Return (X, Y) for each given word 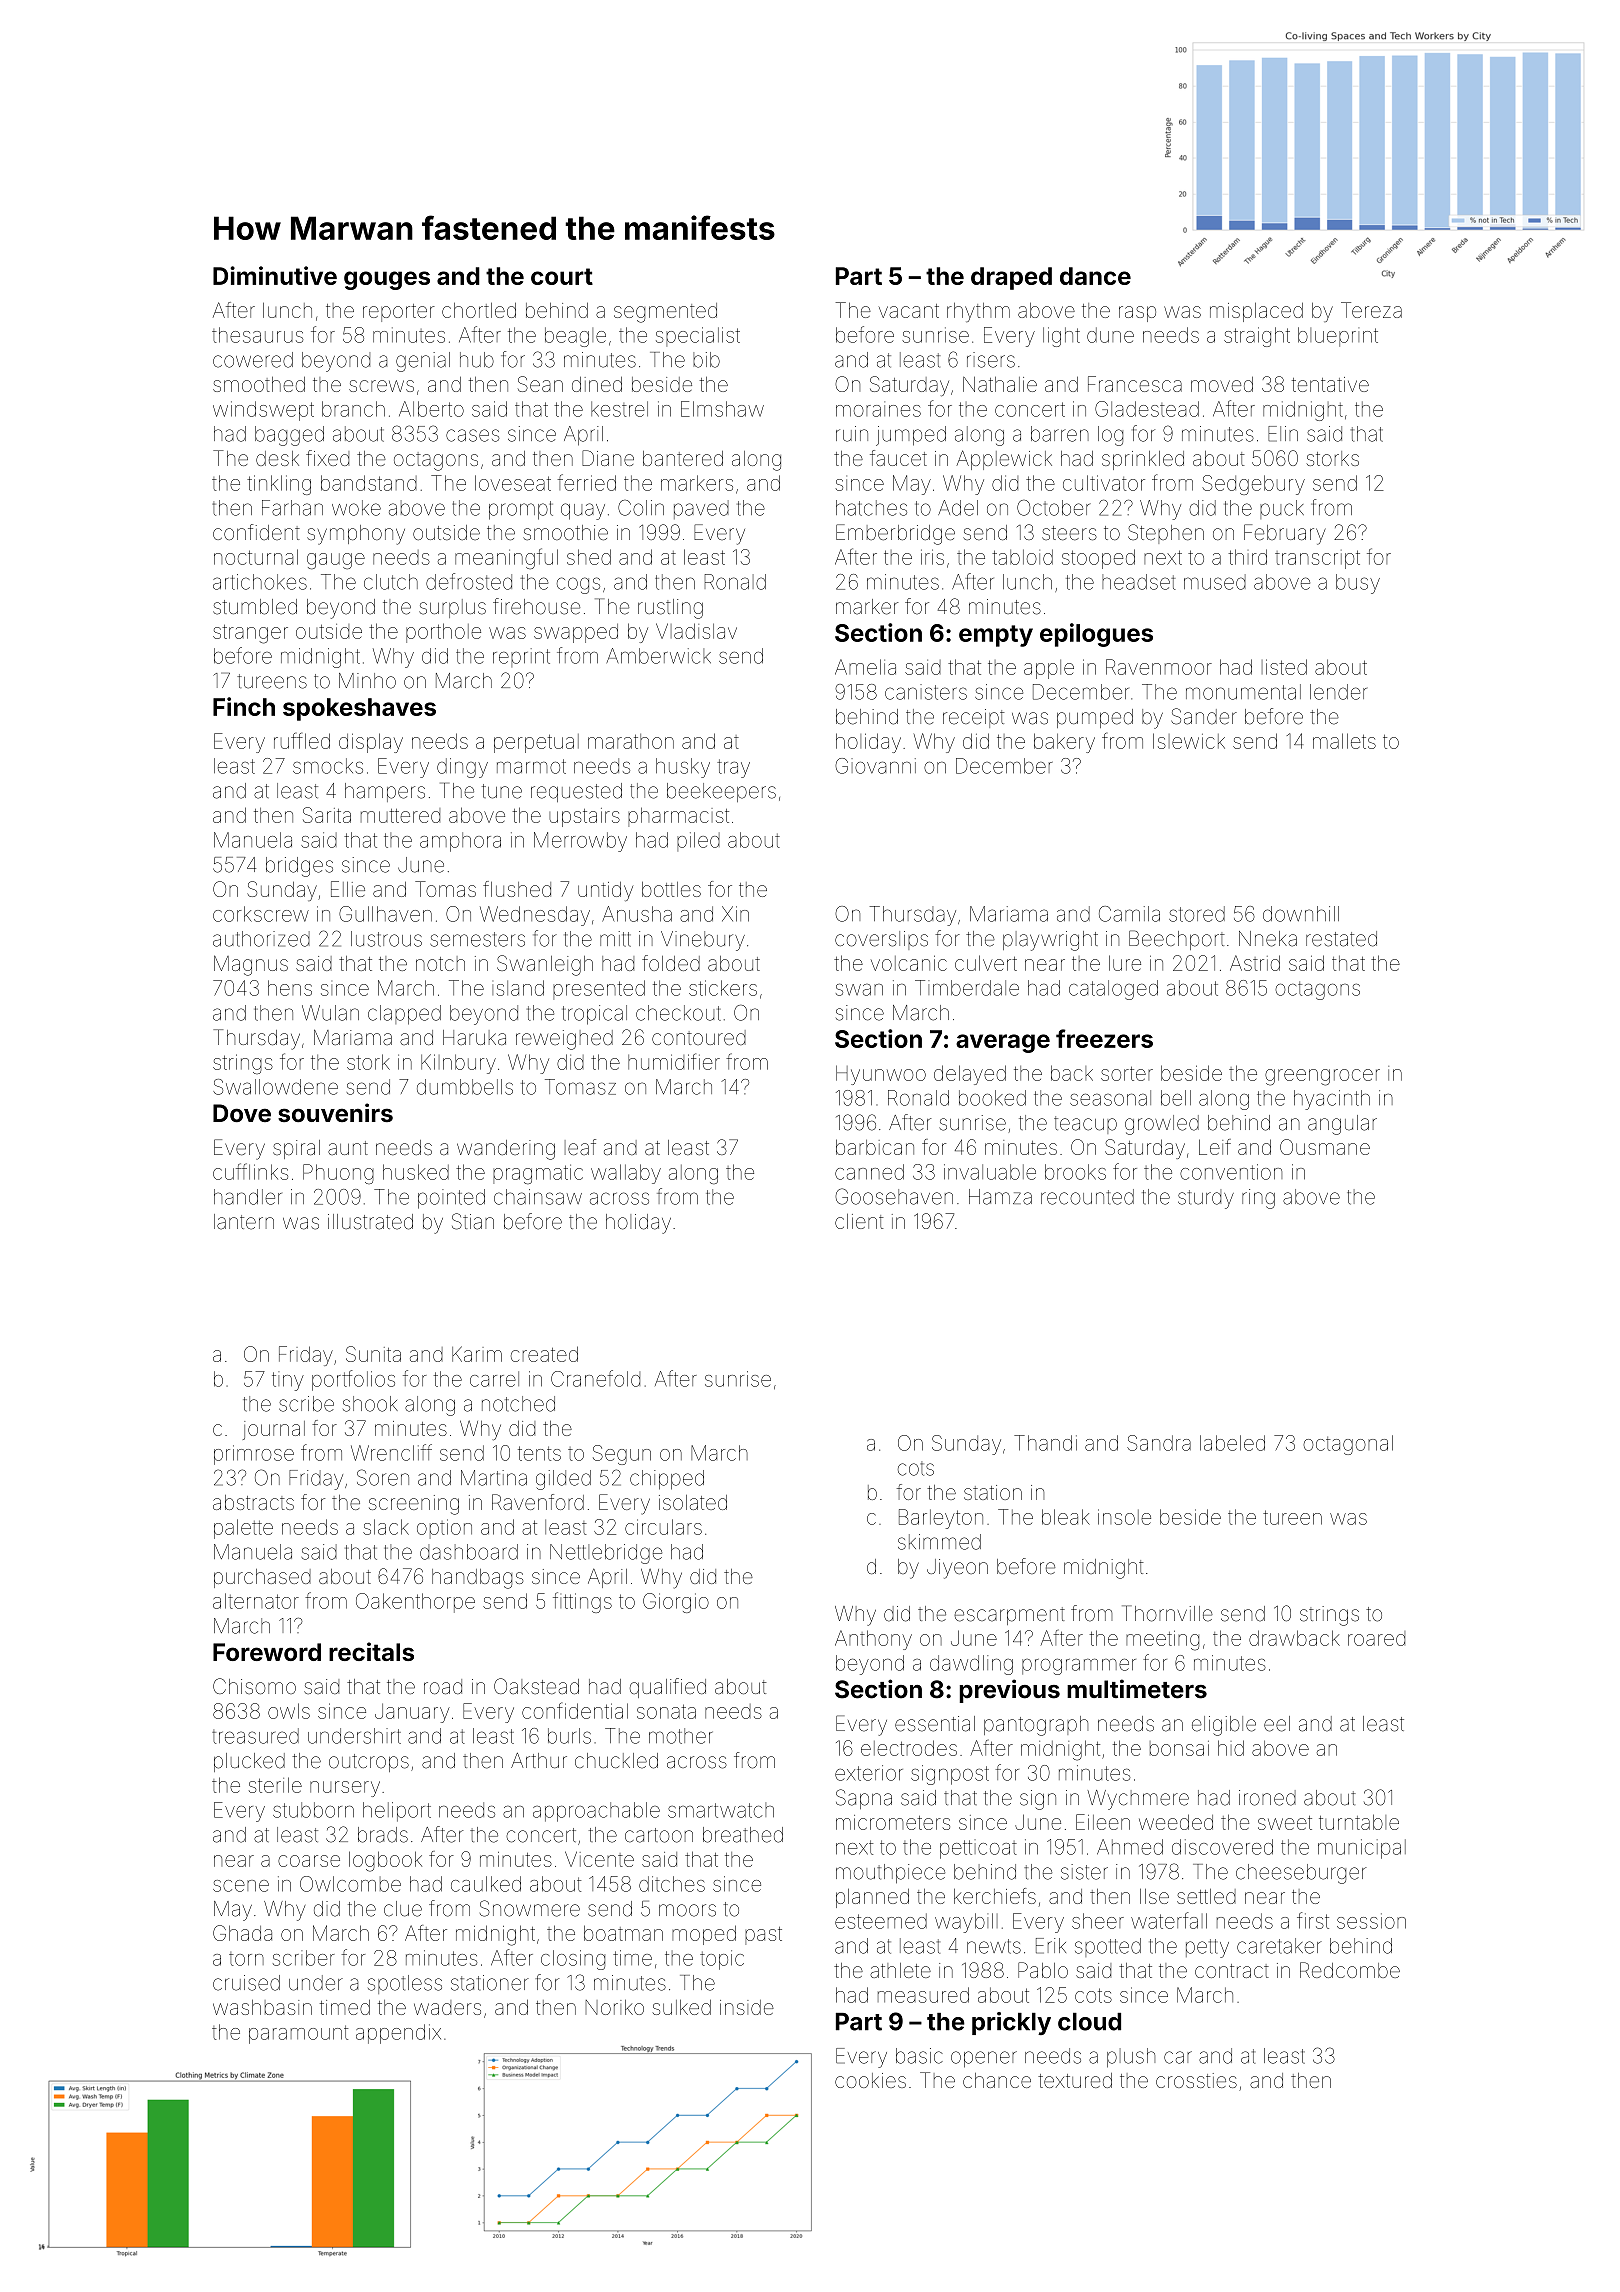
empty (996, 636)
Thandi (1045, 1443)
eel (1277, 1724)
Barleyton (941, 1519)
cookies (870, 2080)
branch (353, 409)
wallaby (626, 1174)
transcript (1317, 559)
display (371, 743)
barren (1060, 434)
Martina (494, 1478)
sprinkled (1143, 460)
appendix (398, 2034)
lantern (244, 1222)
